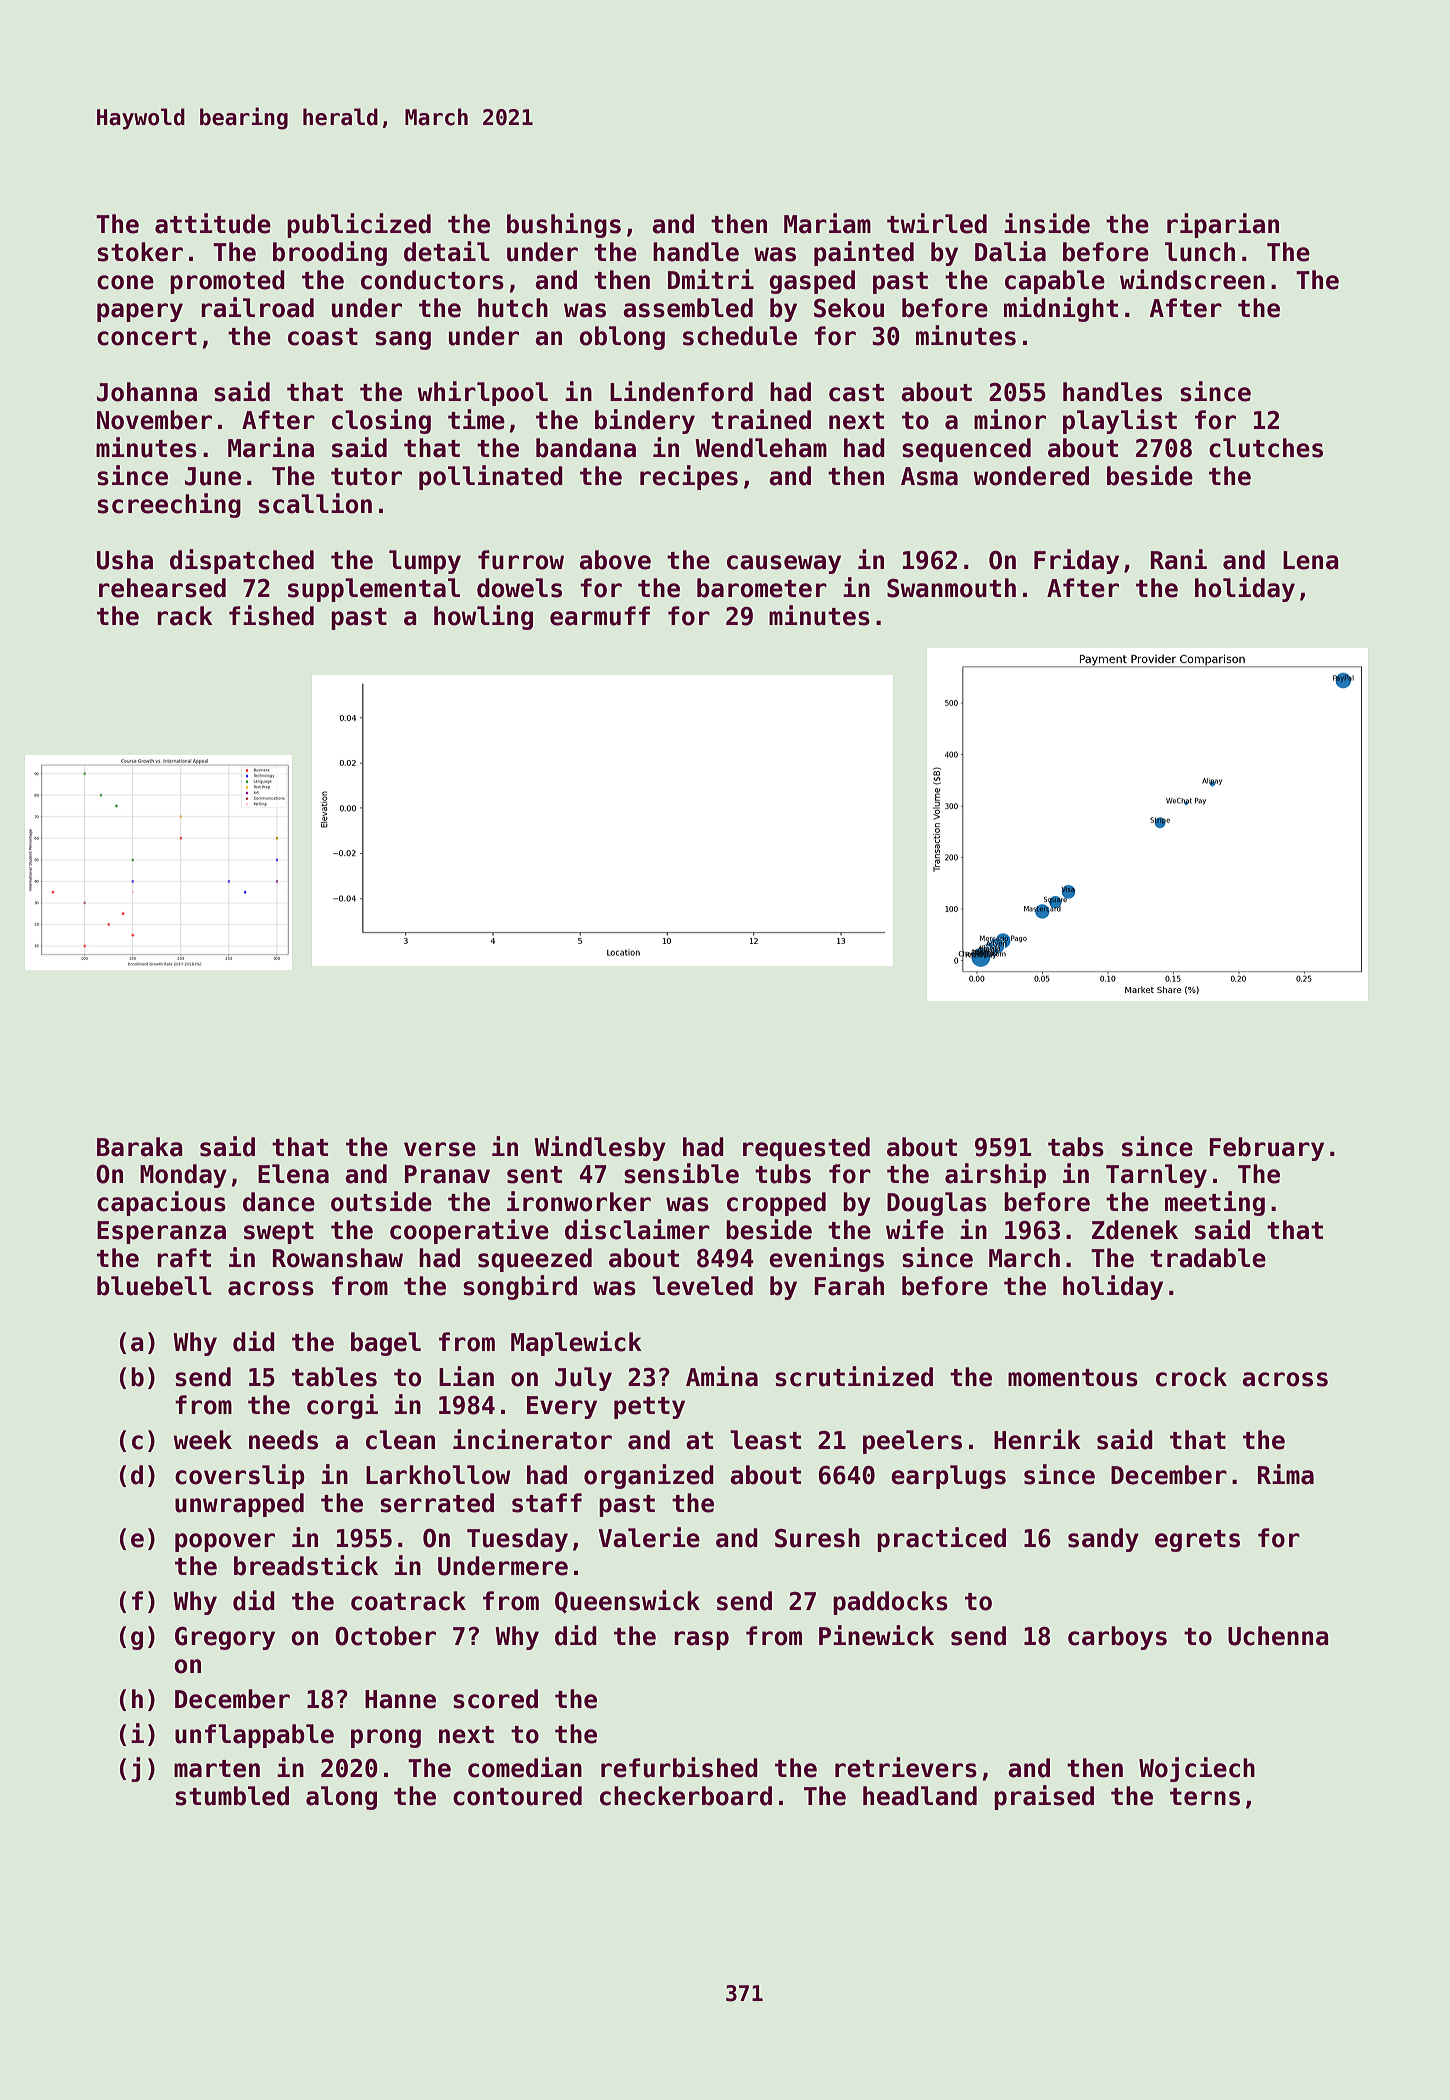 The image size is (1450, 2100). Describe the element at coordinates (1197, 1769) in the screenshot. I see `Wojciech` at that location.
